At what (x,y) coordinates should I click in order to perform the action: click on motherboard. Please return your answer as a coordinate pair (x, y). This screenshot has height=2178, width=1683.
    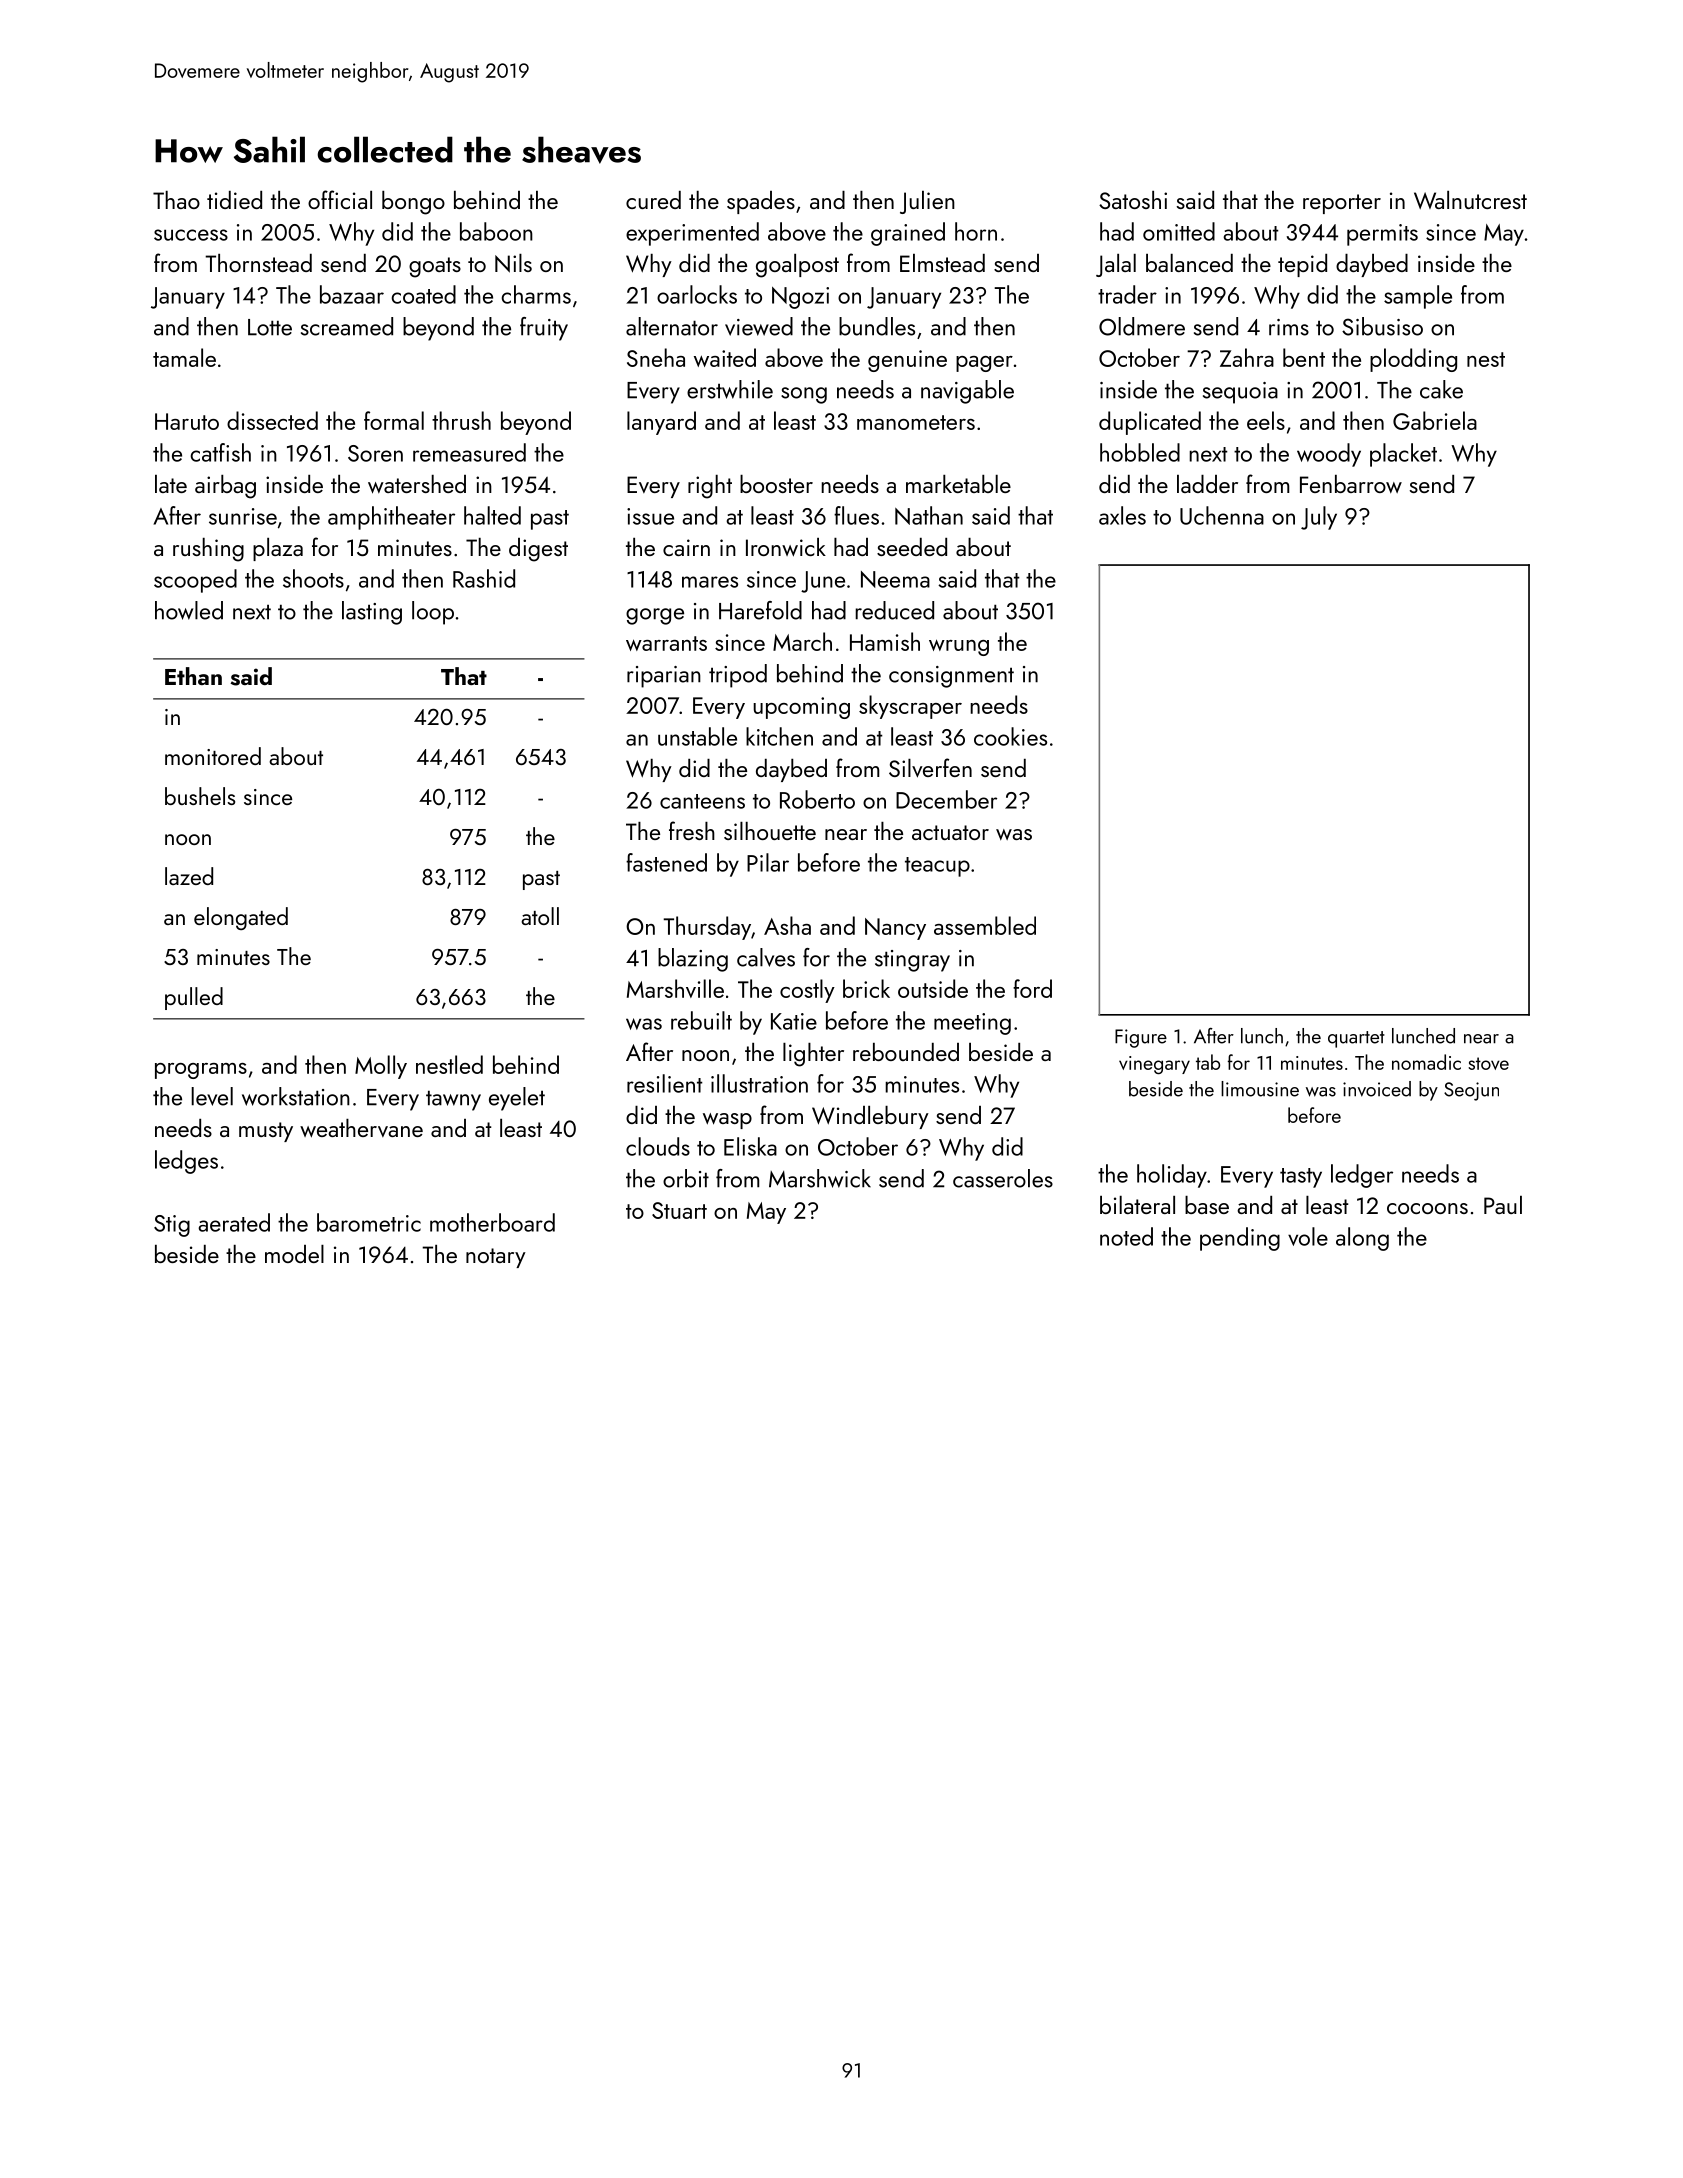
    Looking at the image, I should click on (492, 1222).
